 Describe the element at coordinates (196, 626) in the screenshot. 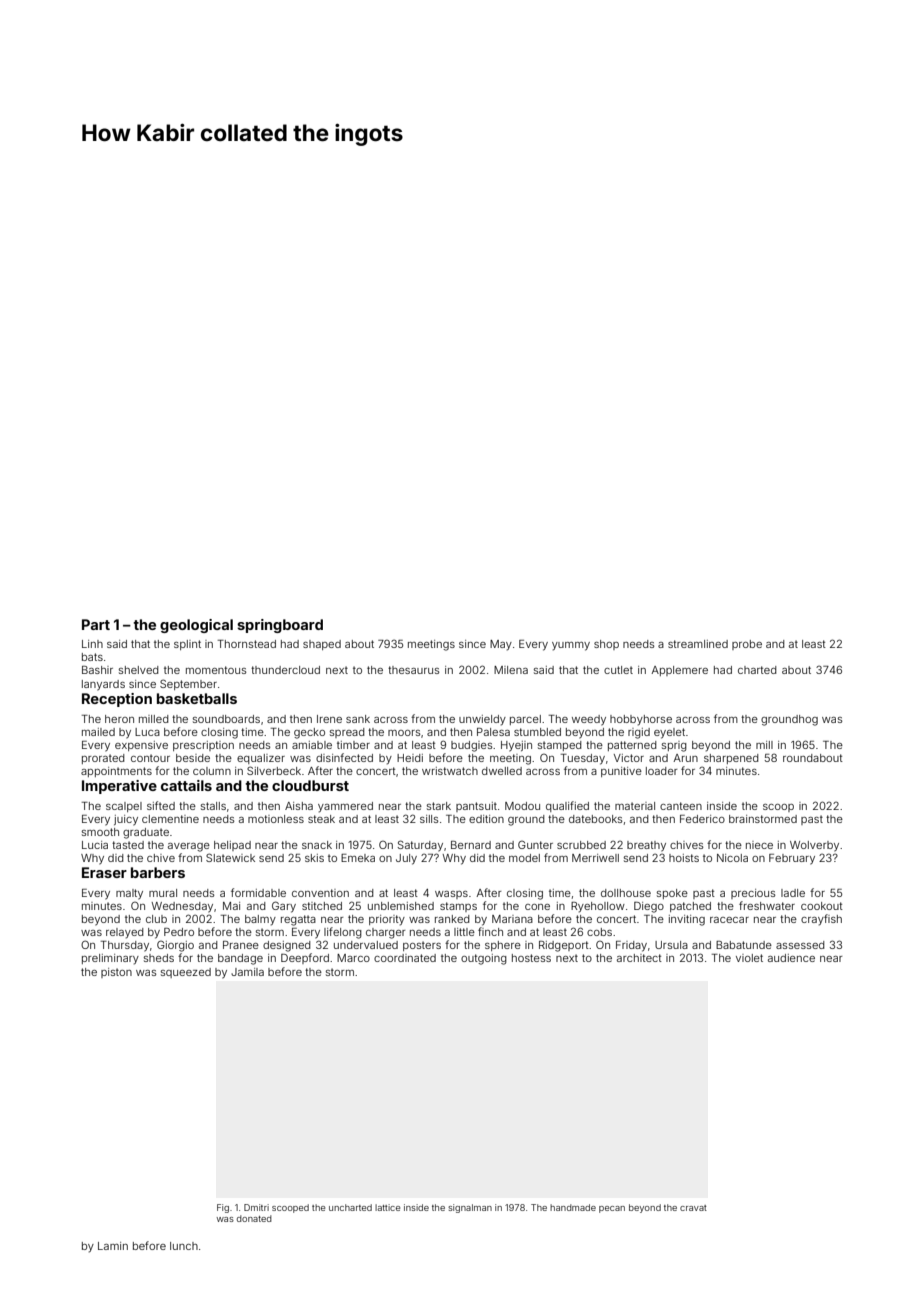

I see `geological` at that location.
